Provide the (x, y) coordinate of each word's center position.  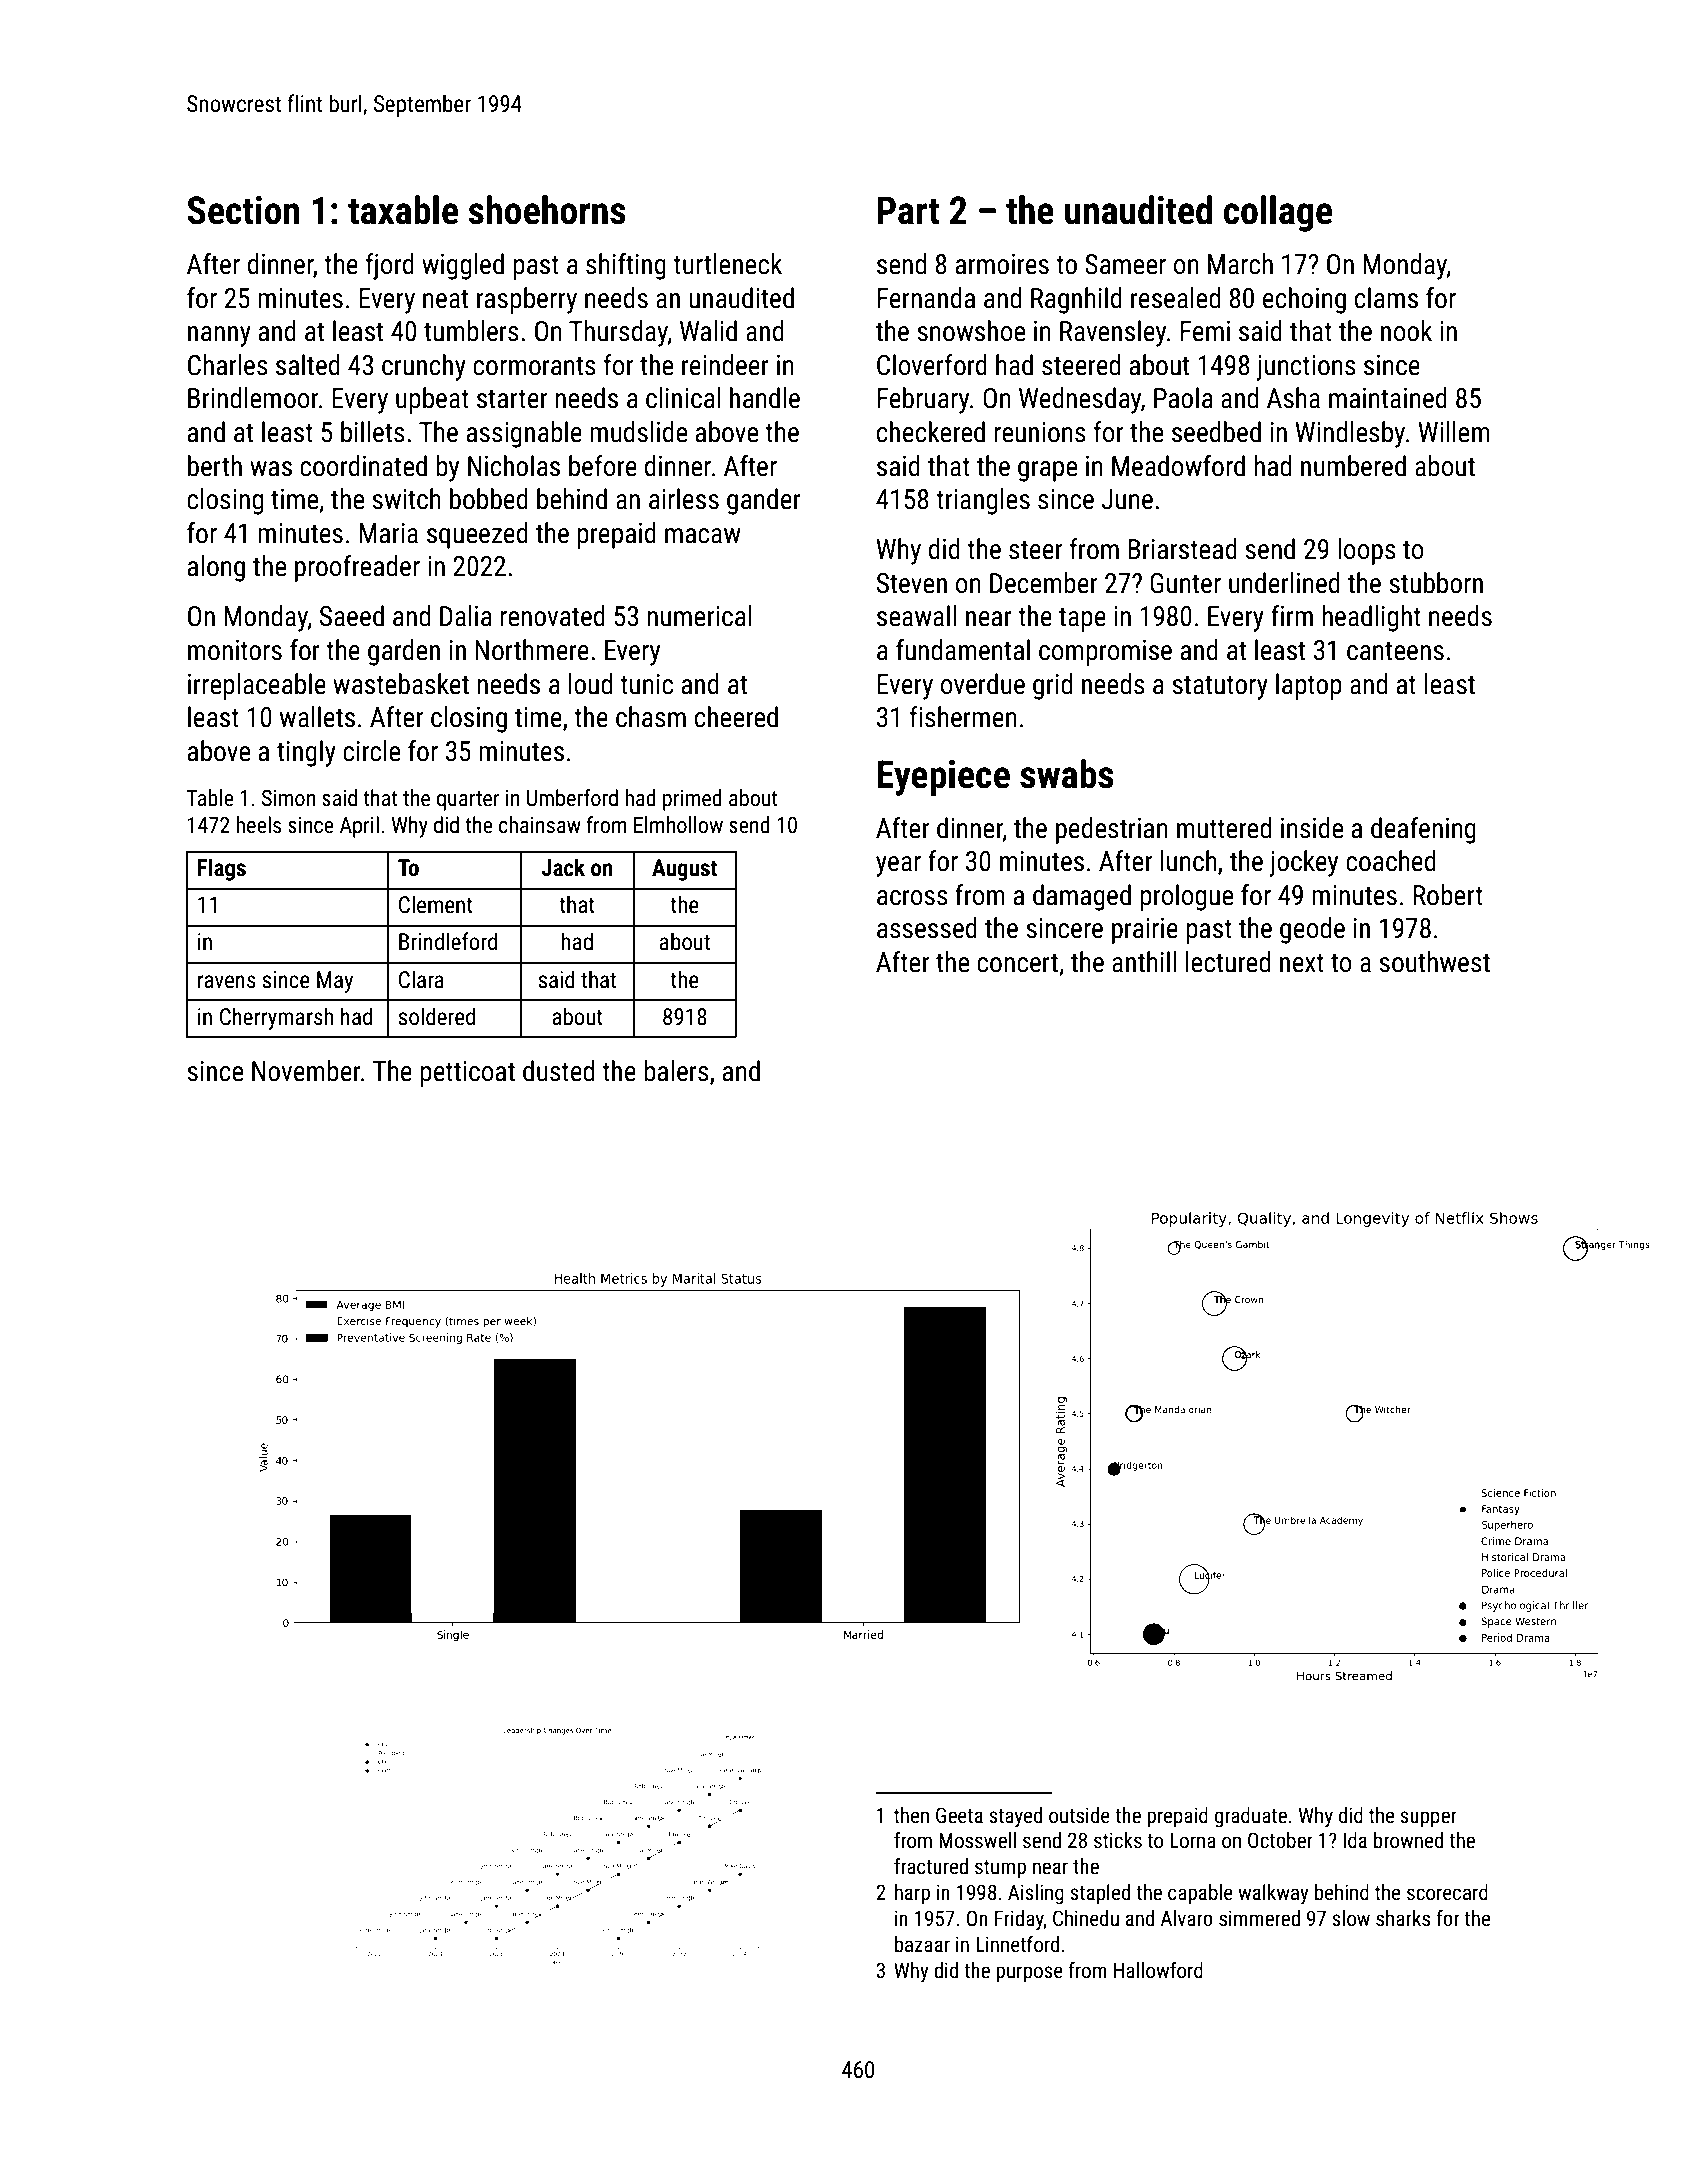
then (911, 1815)
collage (1278, 213)
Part (908, 210)
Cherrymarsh (276, 1018)
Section (243, 210)
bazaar (922, 1944)
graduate (1251, 1817)
